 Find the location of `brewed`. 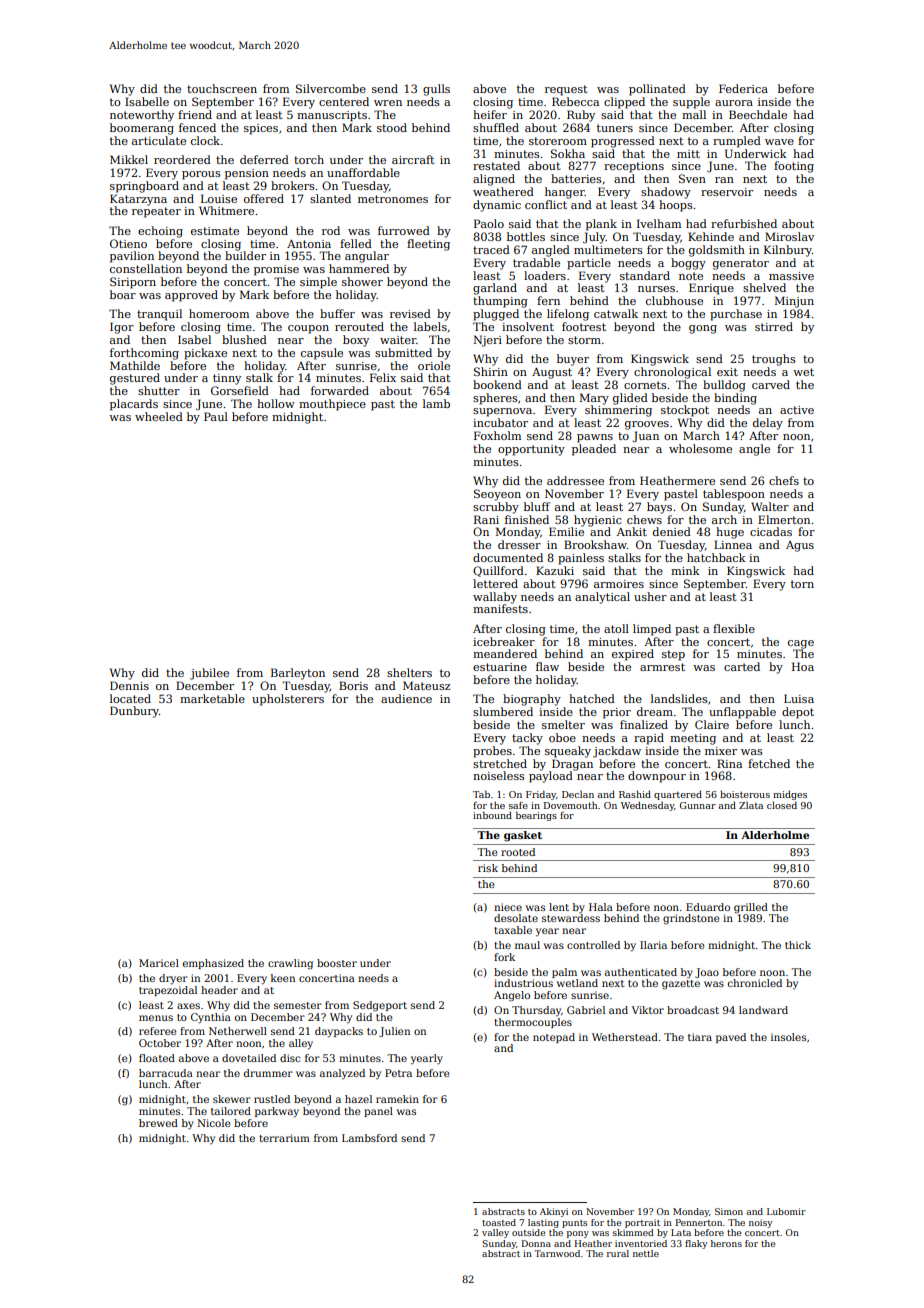

brewed is located at coordinates (158, 1123).
